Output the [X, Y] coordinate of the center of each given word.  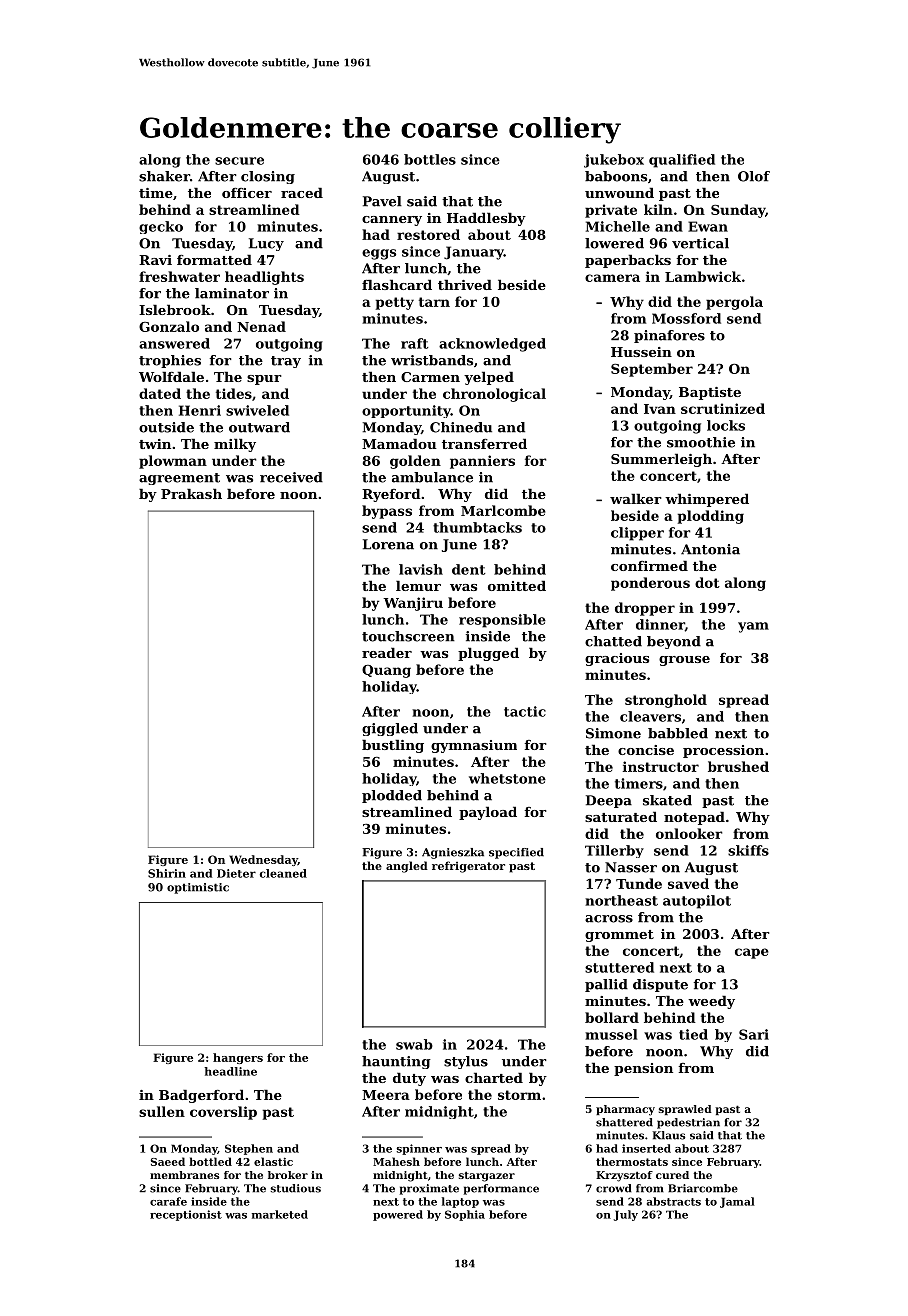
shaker [164, 176]
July [626, 1215]
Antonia [710, 549]
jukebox [614, 161]
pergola [734, 303]
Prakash [191, 493]
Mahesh [396, 1161]
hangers [238, 1058]
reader [387, 652]
